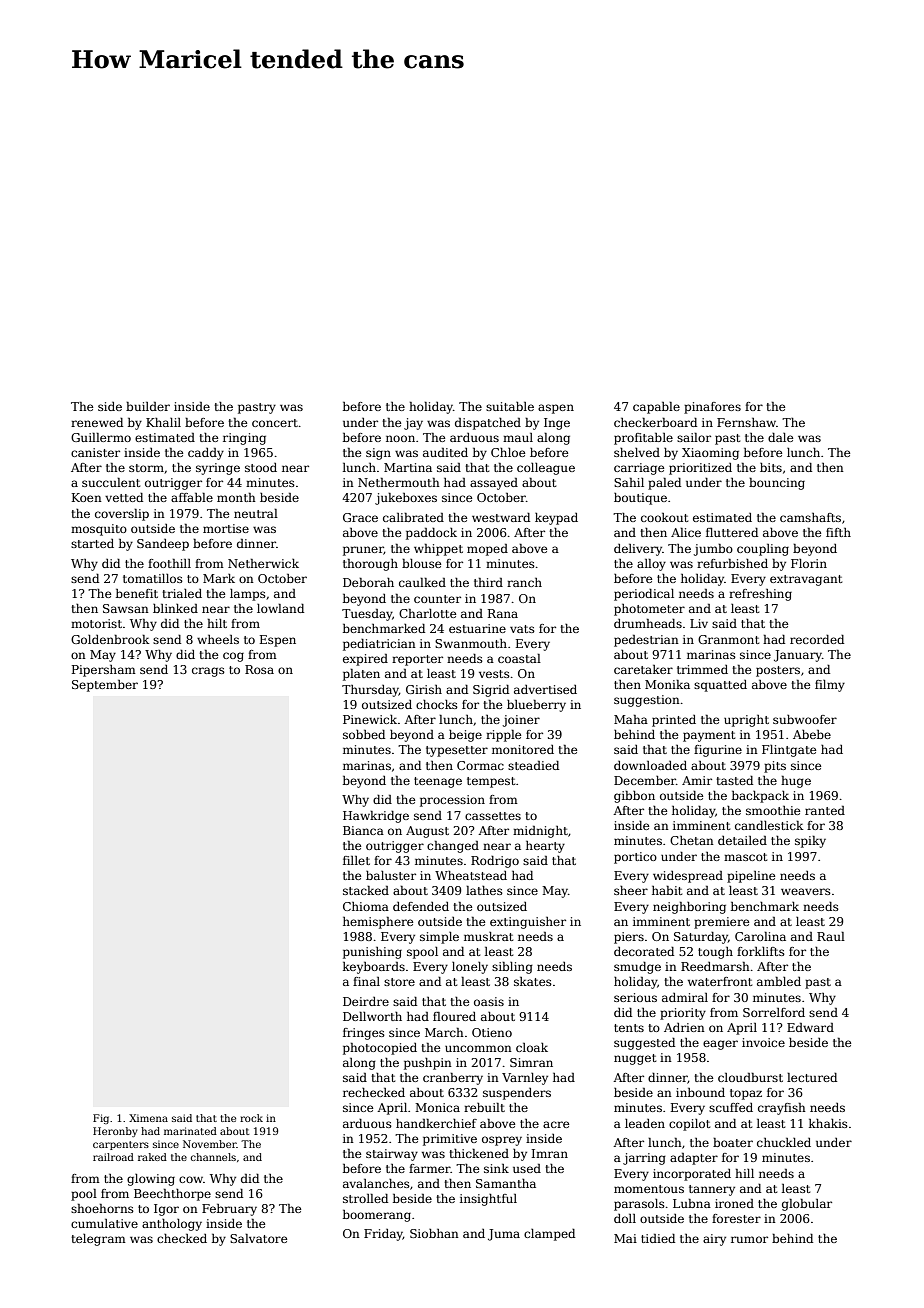  Describe the element at coordinates (731, 1107) in the image. I see `scuffed` at that location.
